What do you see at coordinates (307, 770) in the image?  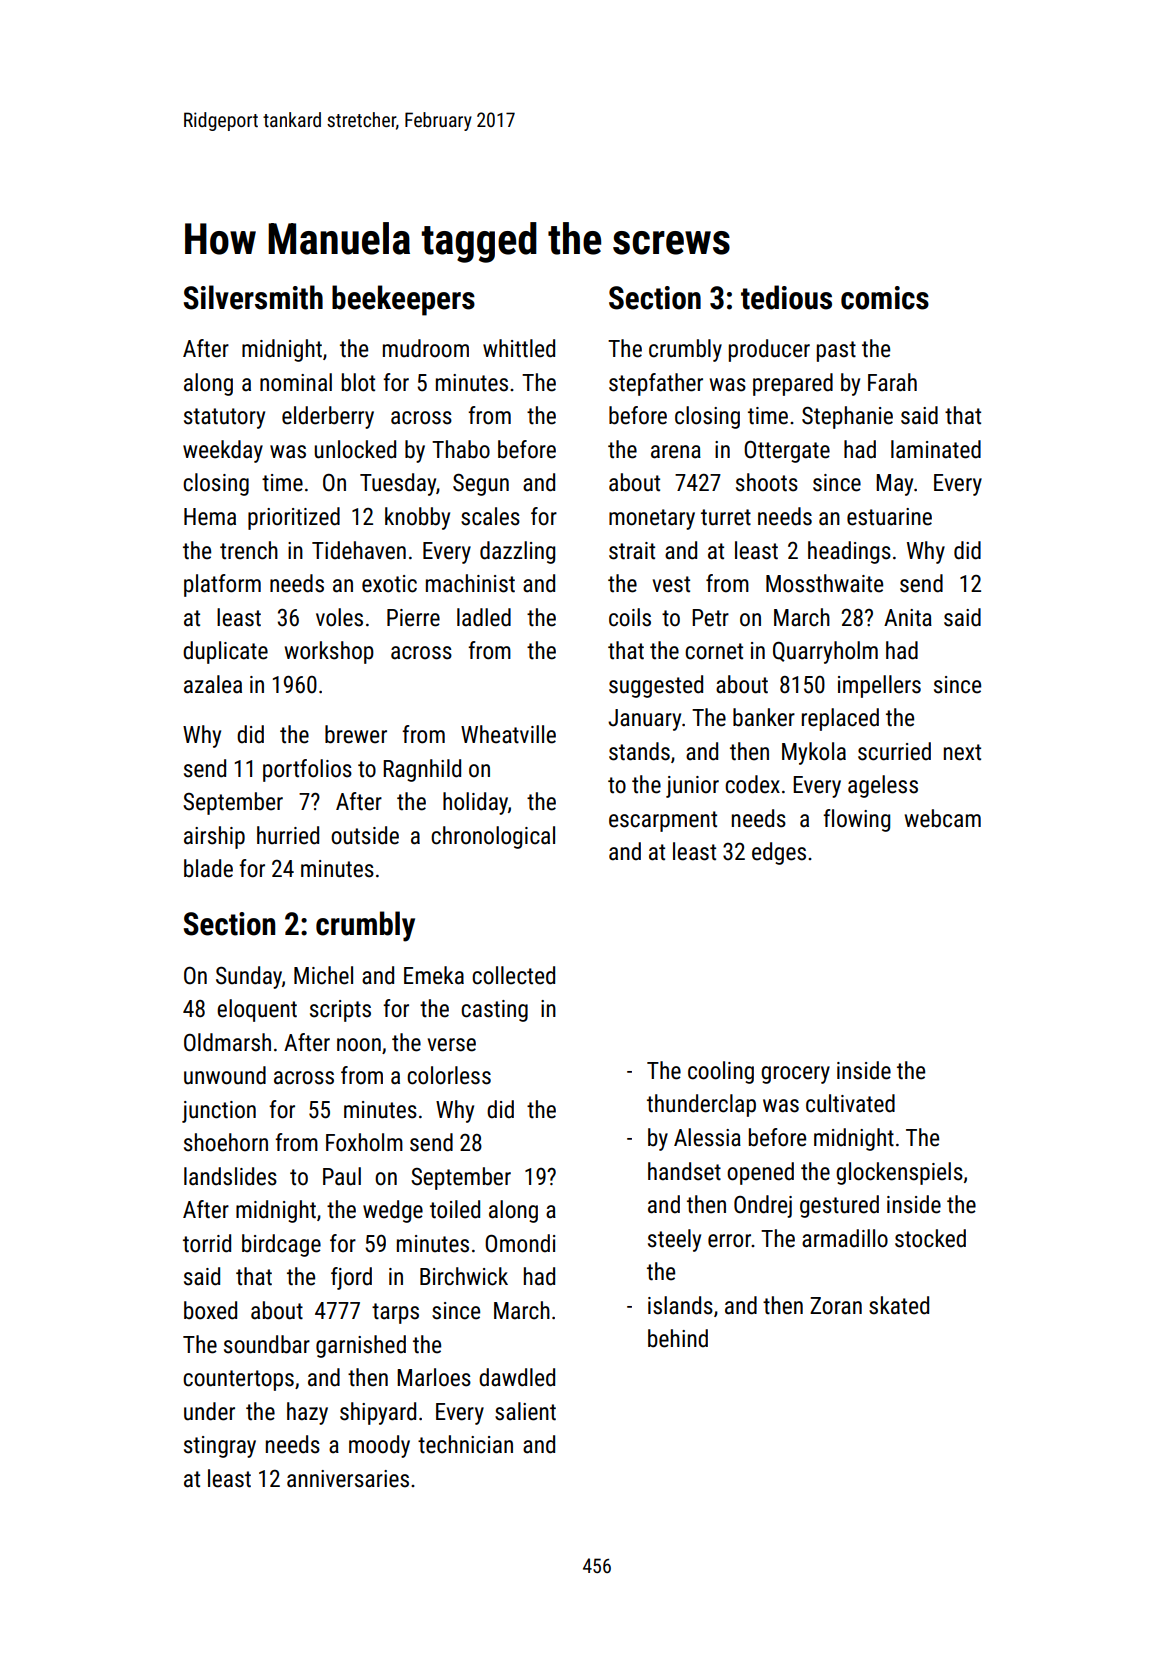 I see `portfolios` at bounding box center [307, 770].
